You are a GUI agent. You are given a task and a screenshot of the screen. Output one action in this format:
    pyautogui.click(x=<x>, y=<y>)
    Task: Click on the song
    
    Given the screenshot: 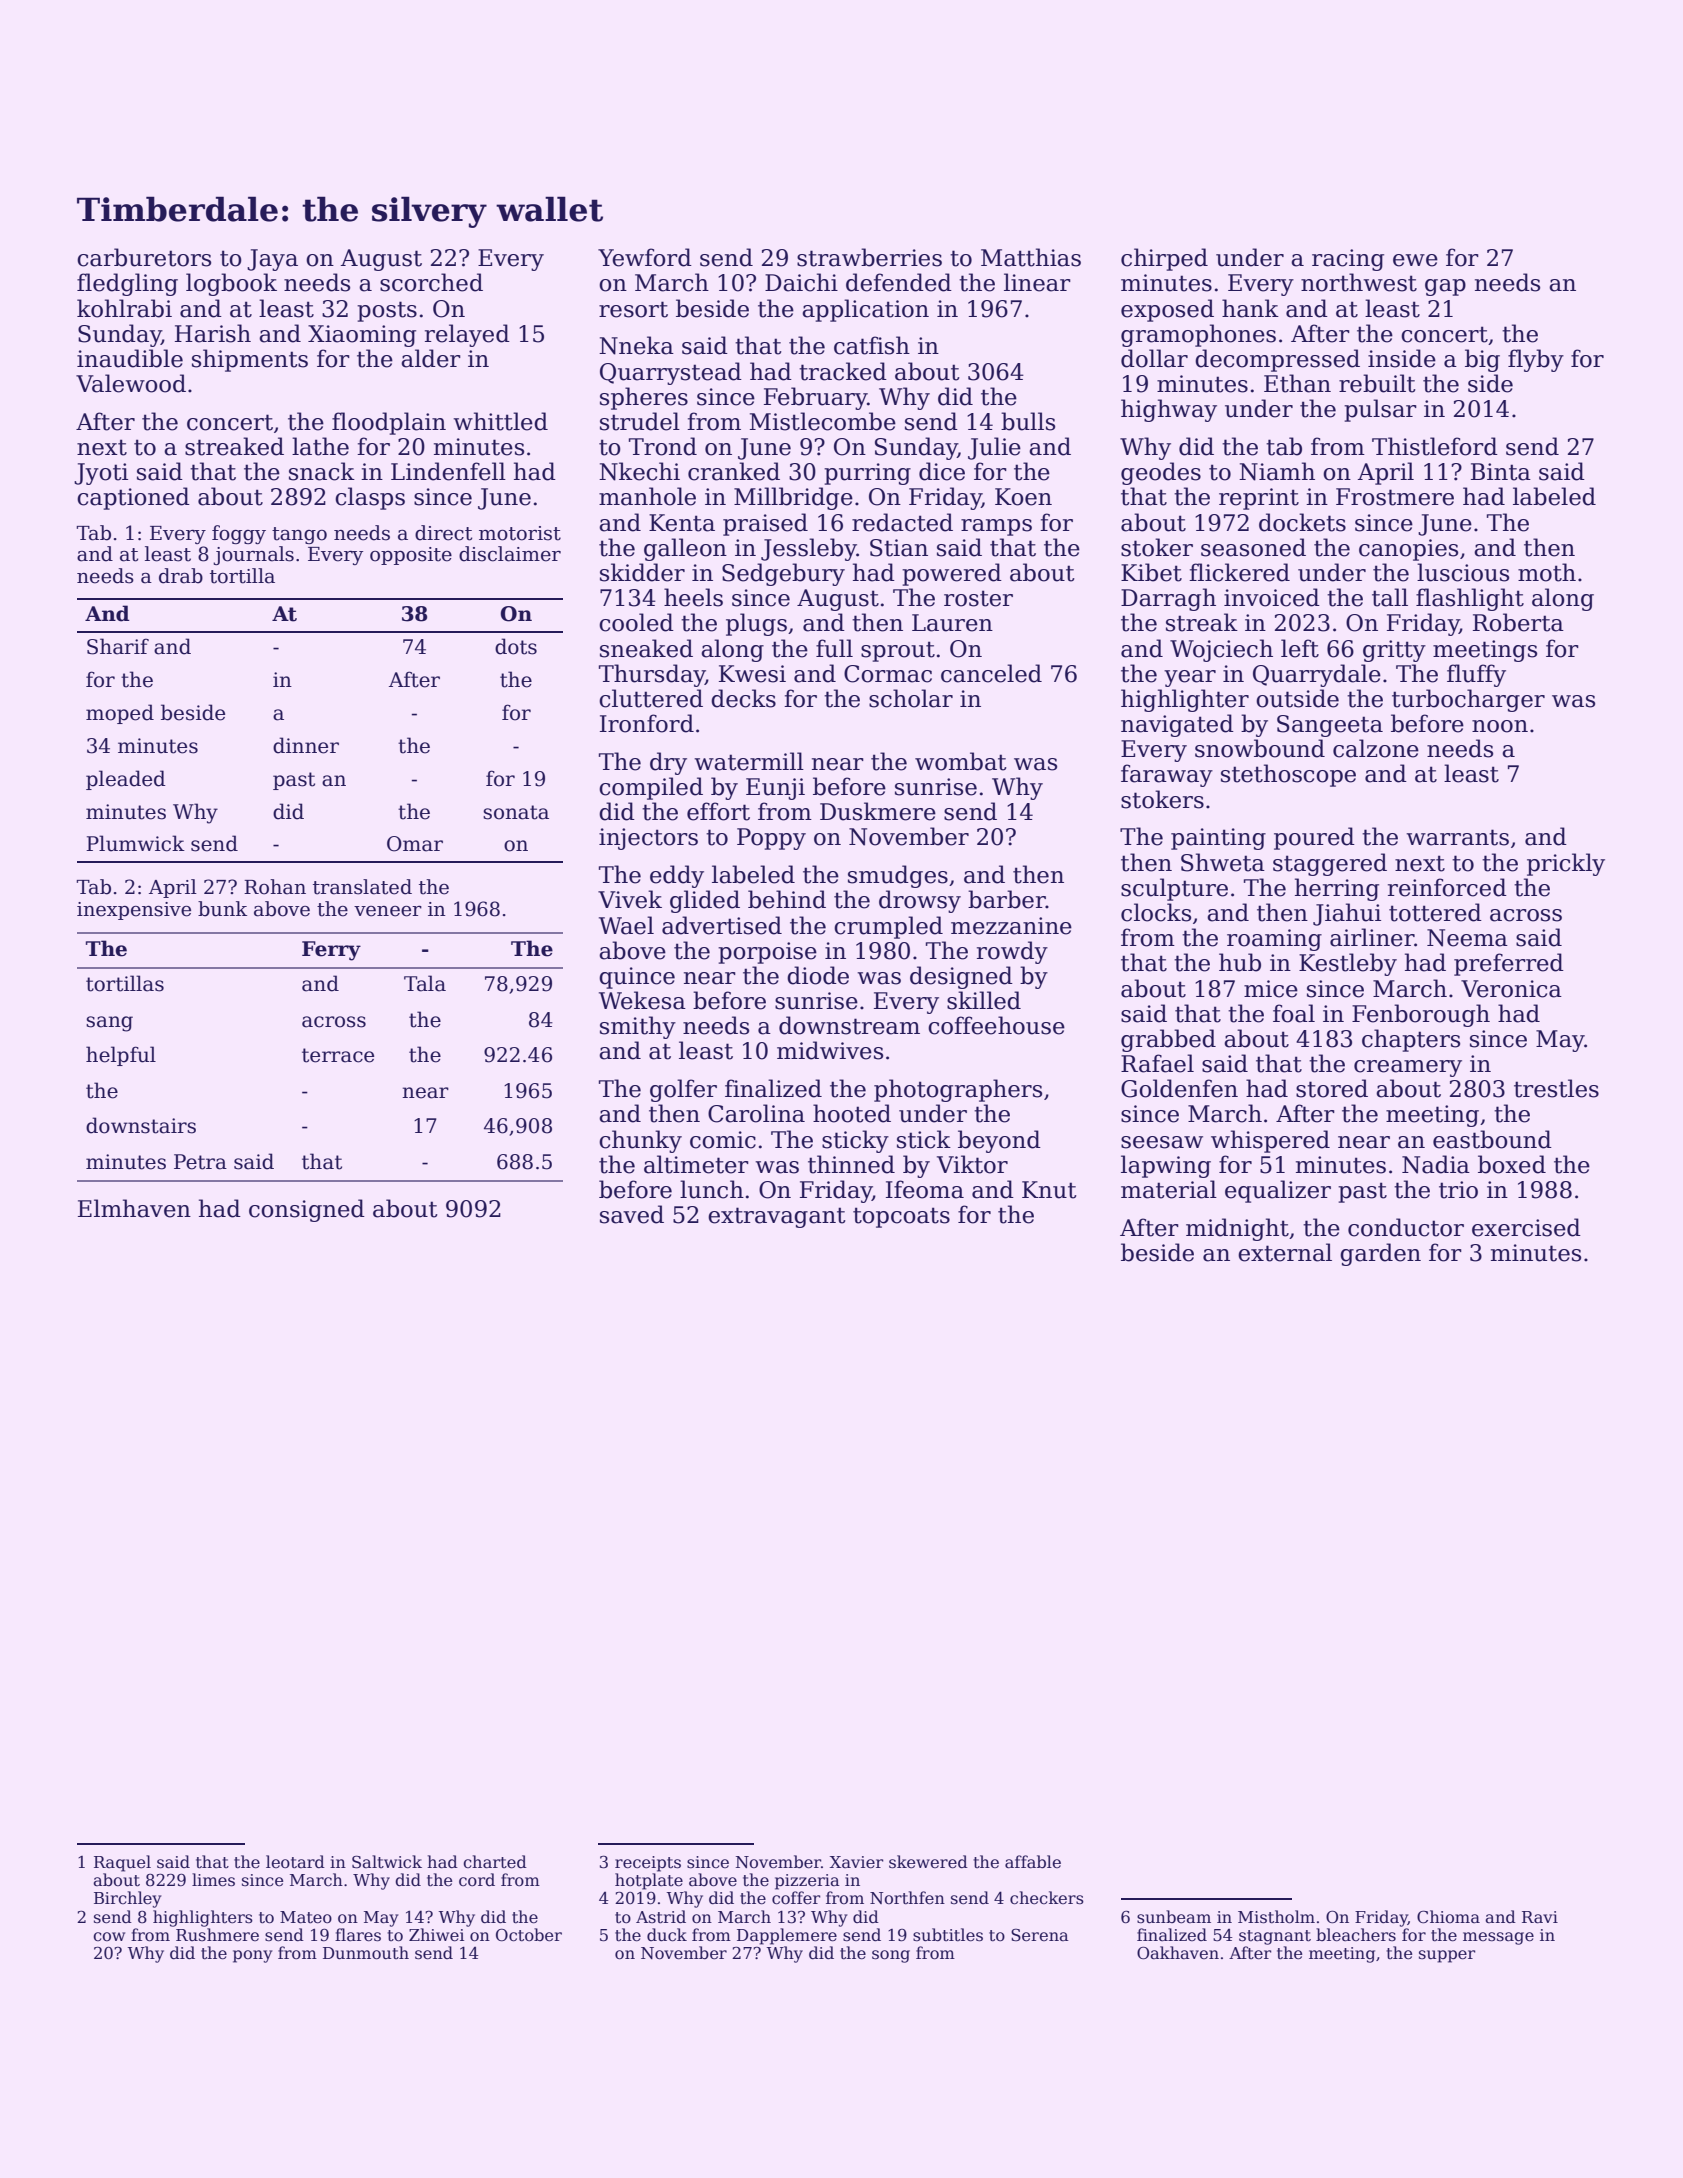 What is the action you would take?
    pyautogui.click(x=891, y=1956)
